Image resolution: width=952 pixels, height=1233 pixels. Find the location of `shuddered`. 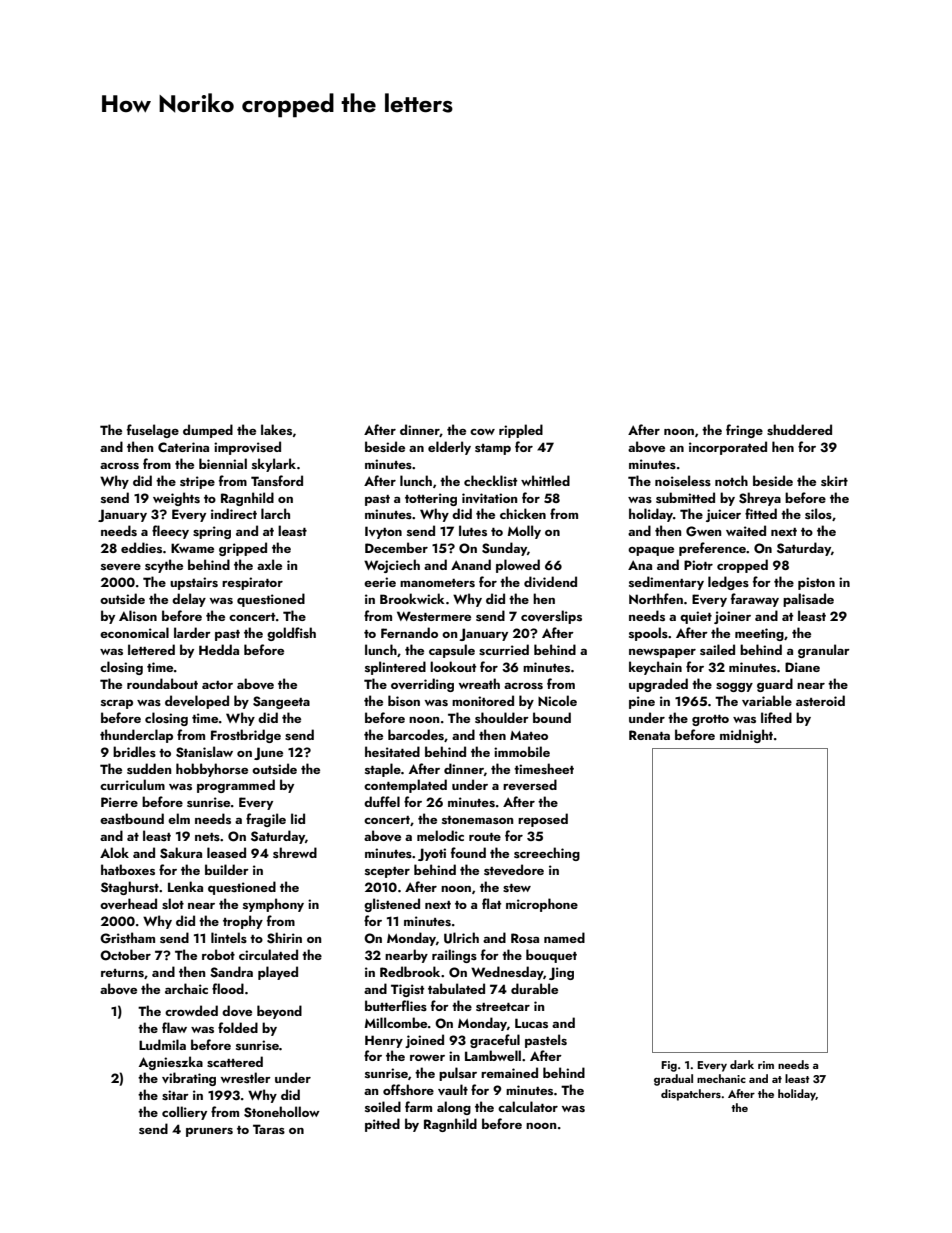

shuddered is located at coordinates (799, 429).
